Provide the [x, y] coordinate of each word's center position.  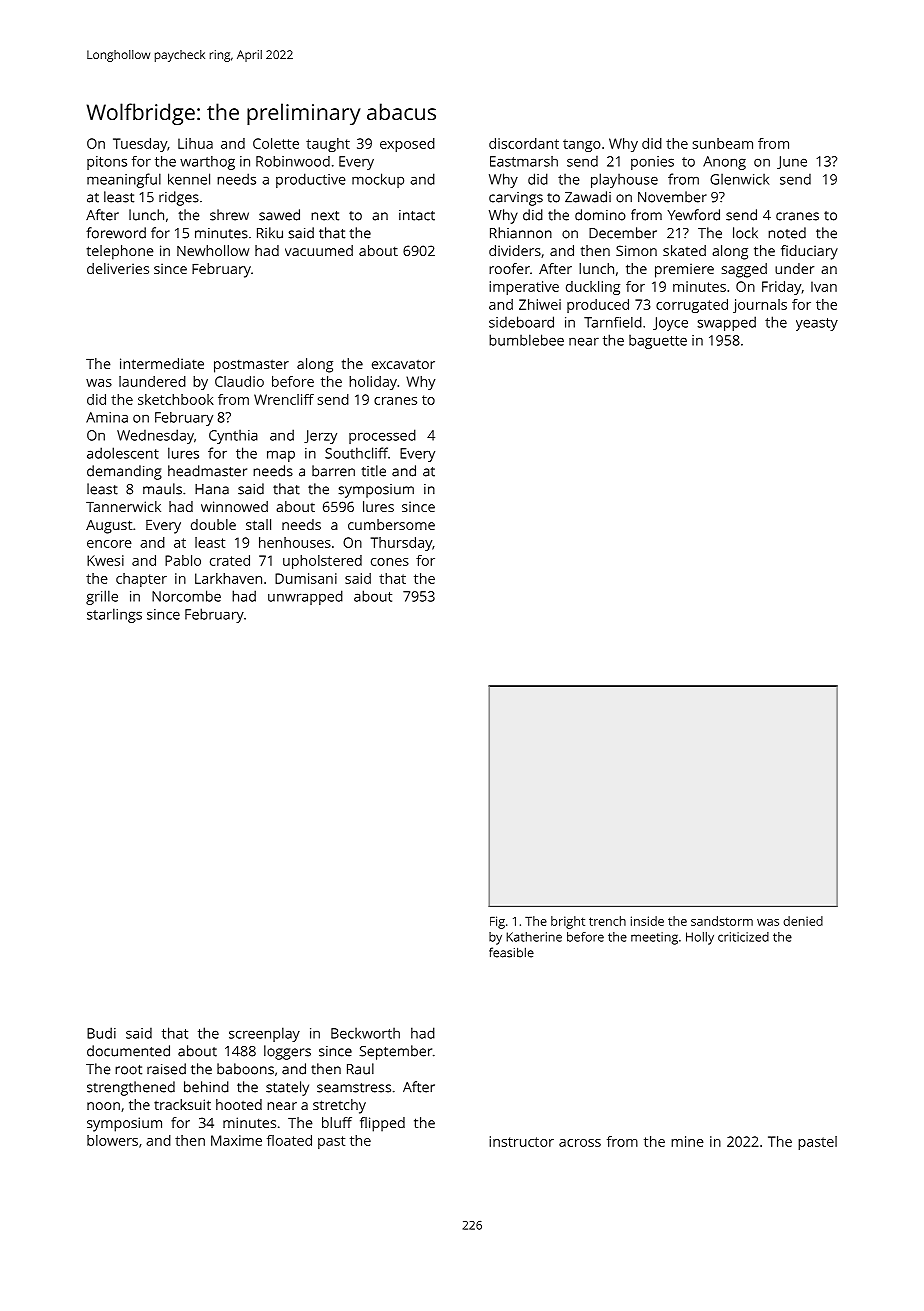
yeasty [817, 324]
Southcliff [356, 453]
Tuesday [140, 145]
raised [166, 1069]
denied [803, 921]
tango [582, 145]
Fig [497, 922]
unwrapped [305, 597]
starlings [114, 615]
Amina [107, 417]
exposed [407, 145]
